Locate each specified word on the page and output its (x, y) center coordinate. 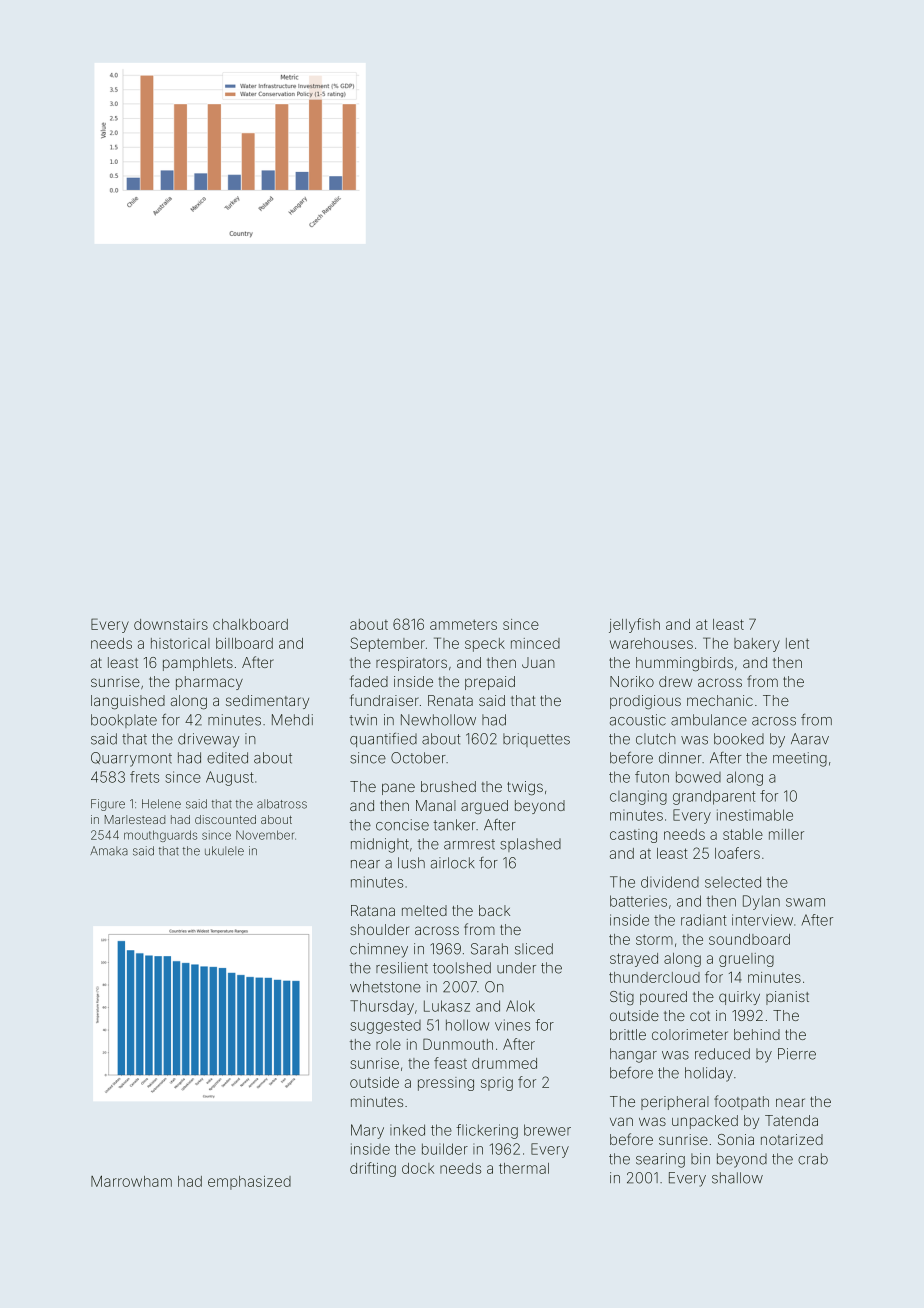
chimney (379, 950)
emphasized (249, 1183)
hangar (633, 1055)
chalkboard (250, 624)
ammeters (463, 625)
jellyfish (634, 625)
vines (512, 1025)
